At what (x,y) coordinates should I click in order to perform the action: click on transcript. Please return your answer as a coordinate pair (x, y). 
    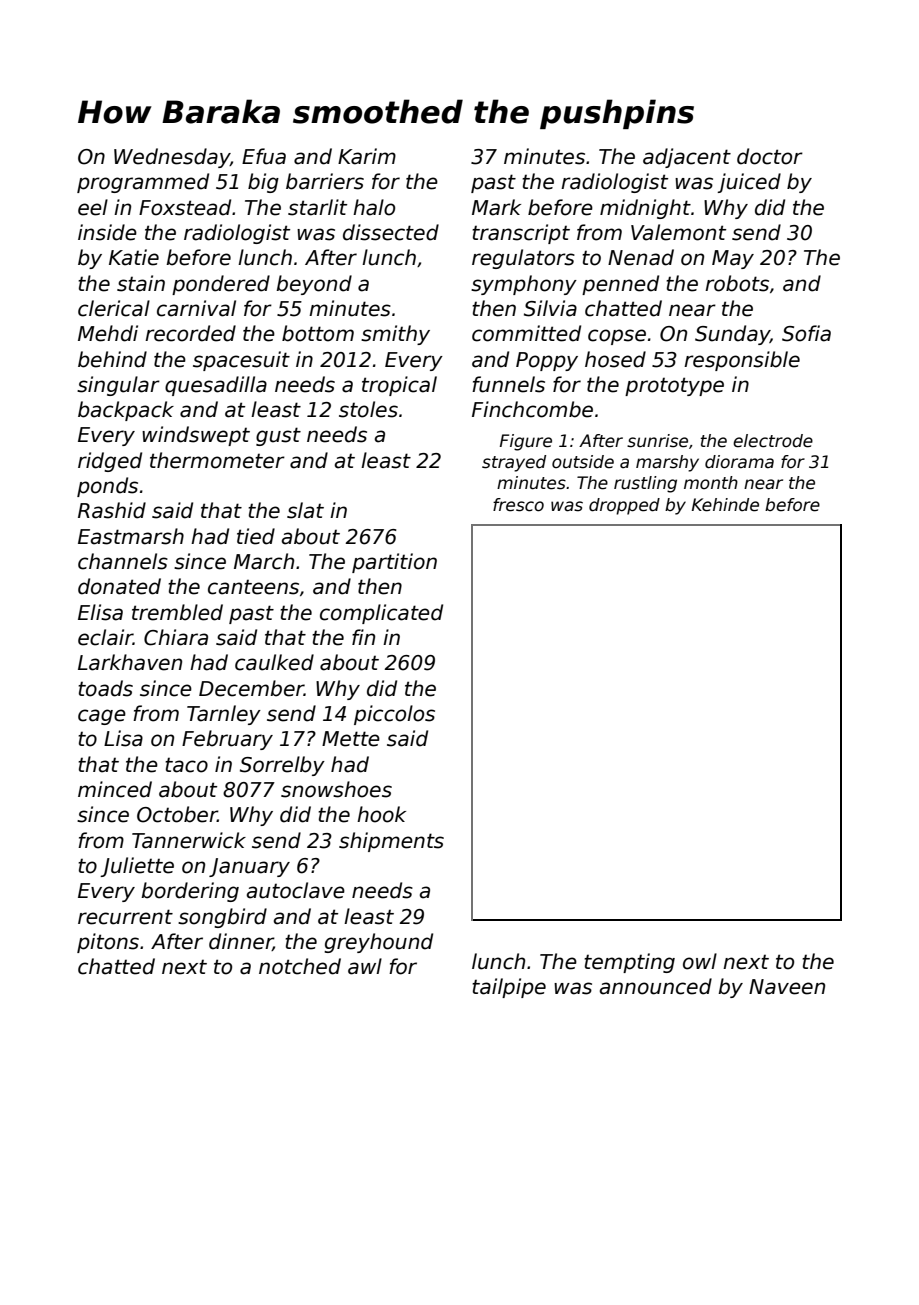
    Looking at the image, I should click on (521, 234).
